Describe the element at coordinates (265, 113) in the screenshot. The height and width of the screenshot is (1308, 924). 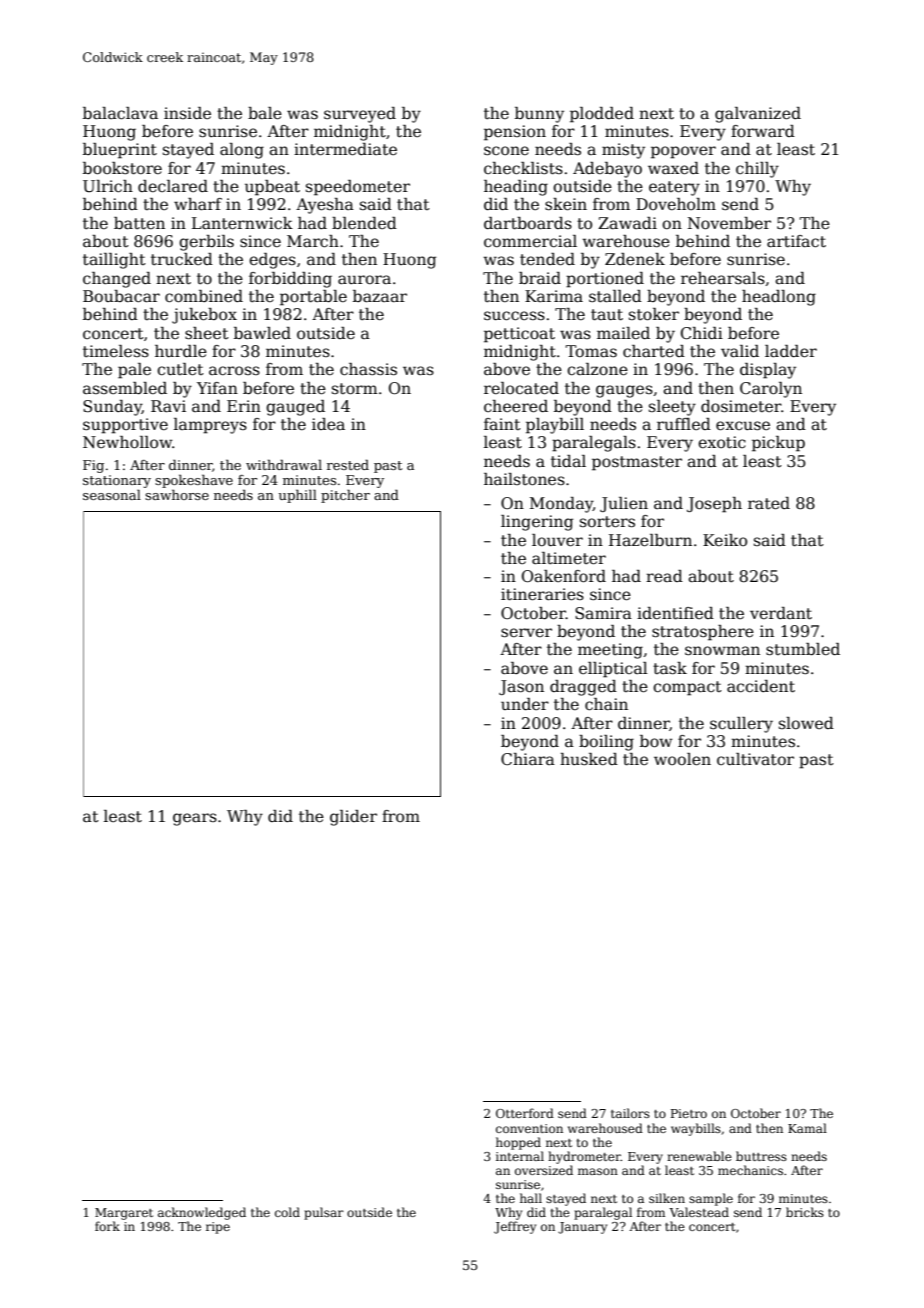
I see `bale` at that location.
